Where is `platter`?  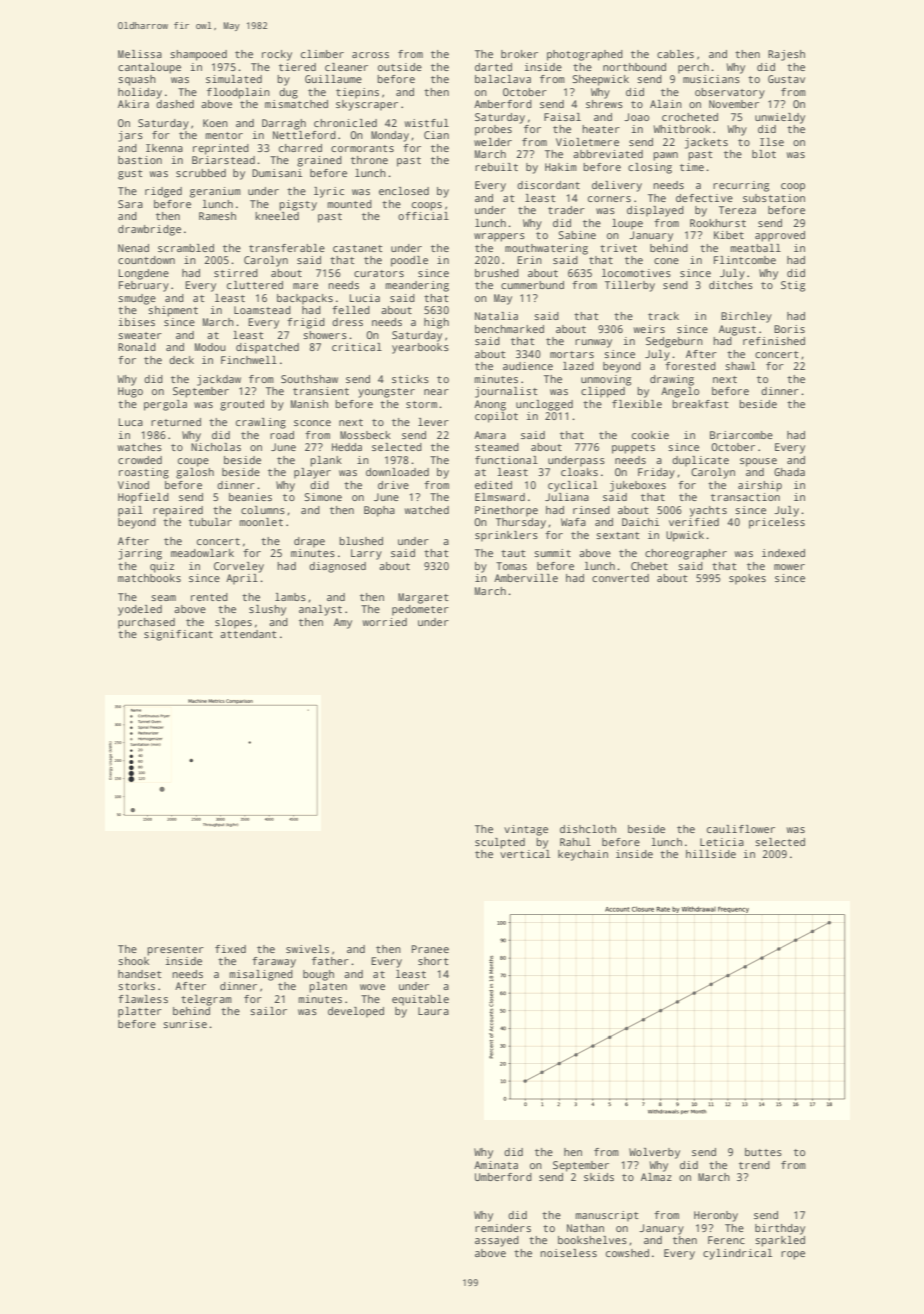 platter is located at coordinates (140, 1012).
